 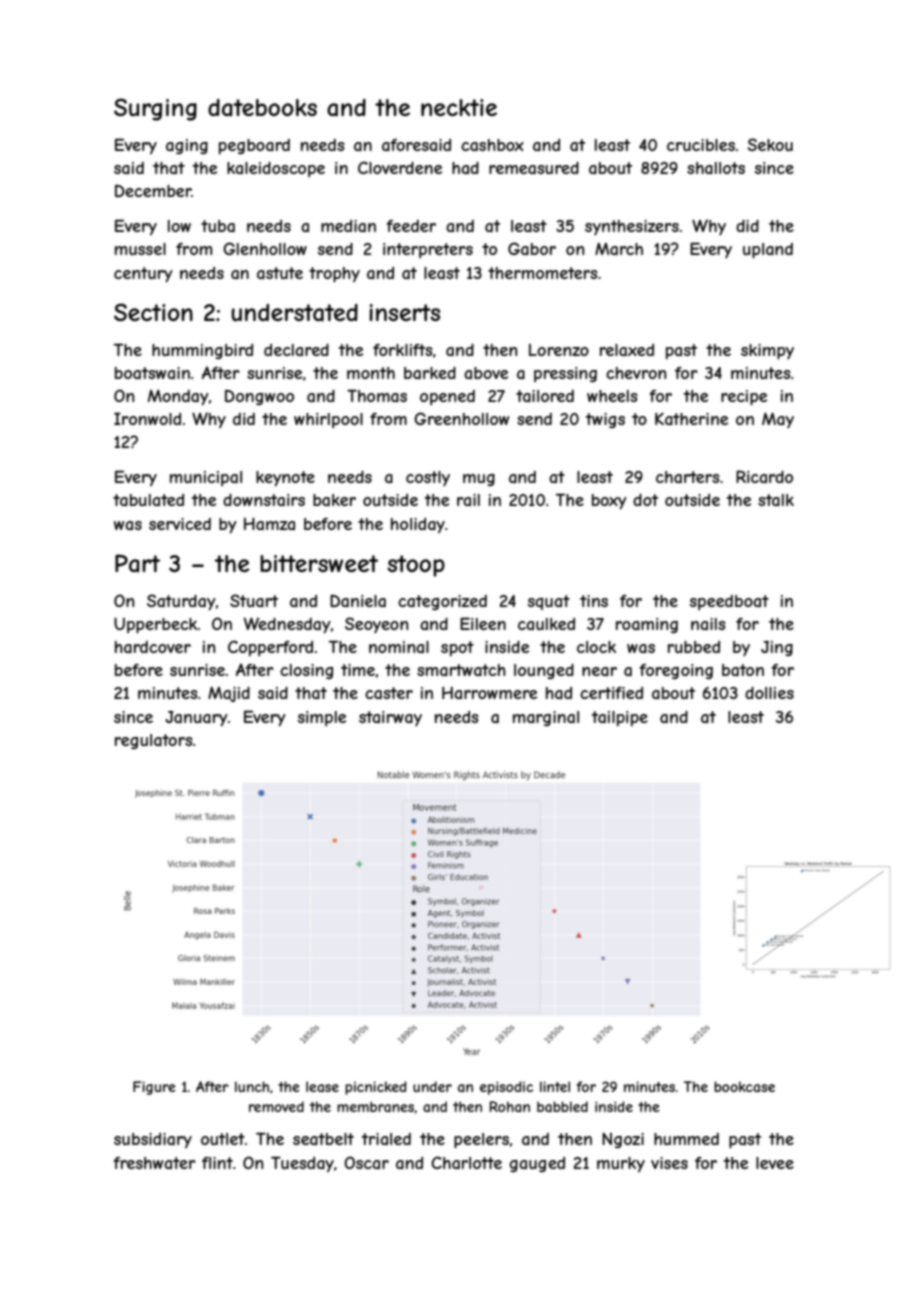 What do you see at coordinates (764, 476) in the screenshot?
I see `Ricardo` at bounding box center [764, 476].
